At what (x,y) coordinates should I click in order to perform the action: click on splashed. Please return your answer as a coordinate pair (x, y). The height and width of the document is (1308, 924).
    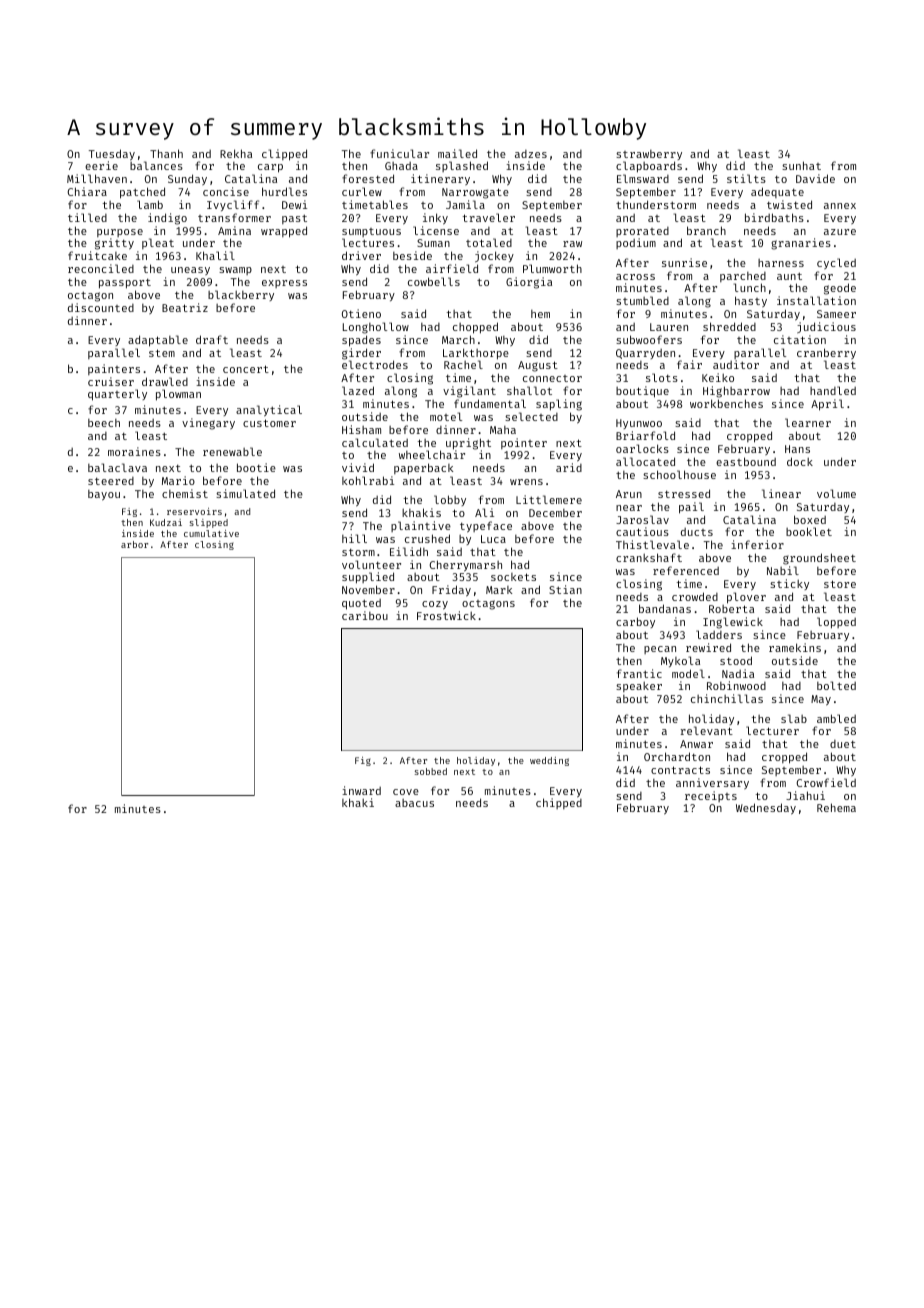
    Looking at the image, I should click on (462, 166).
